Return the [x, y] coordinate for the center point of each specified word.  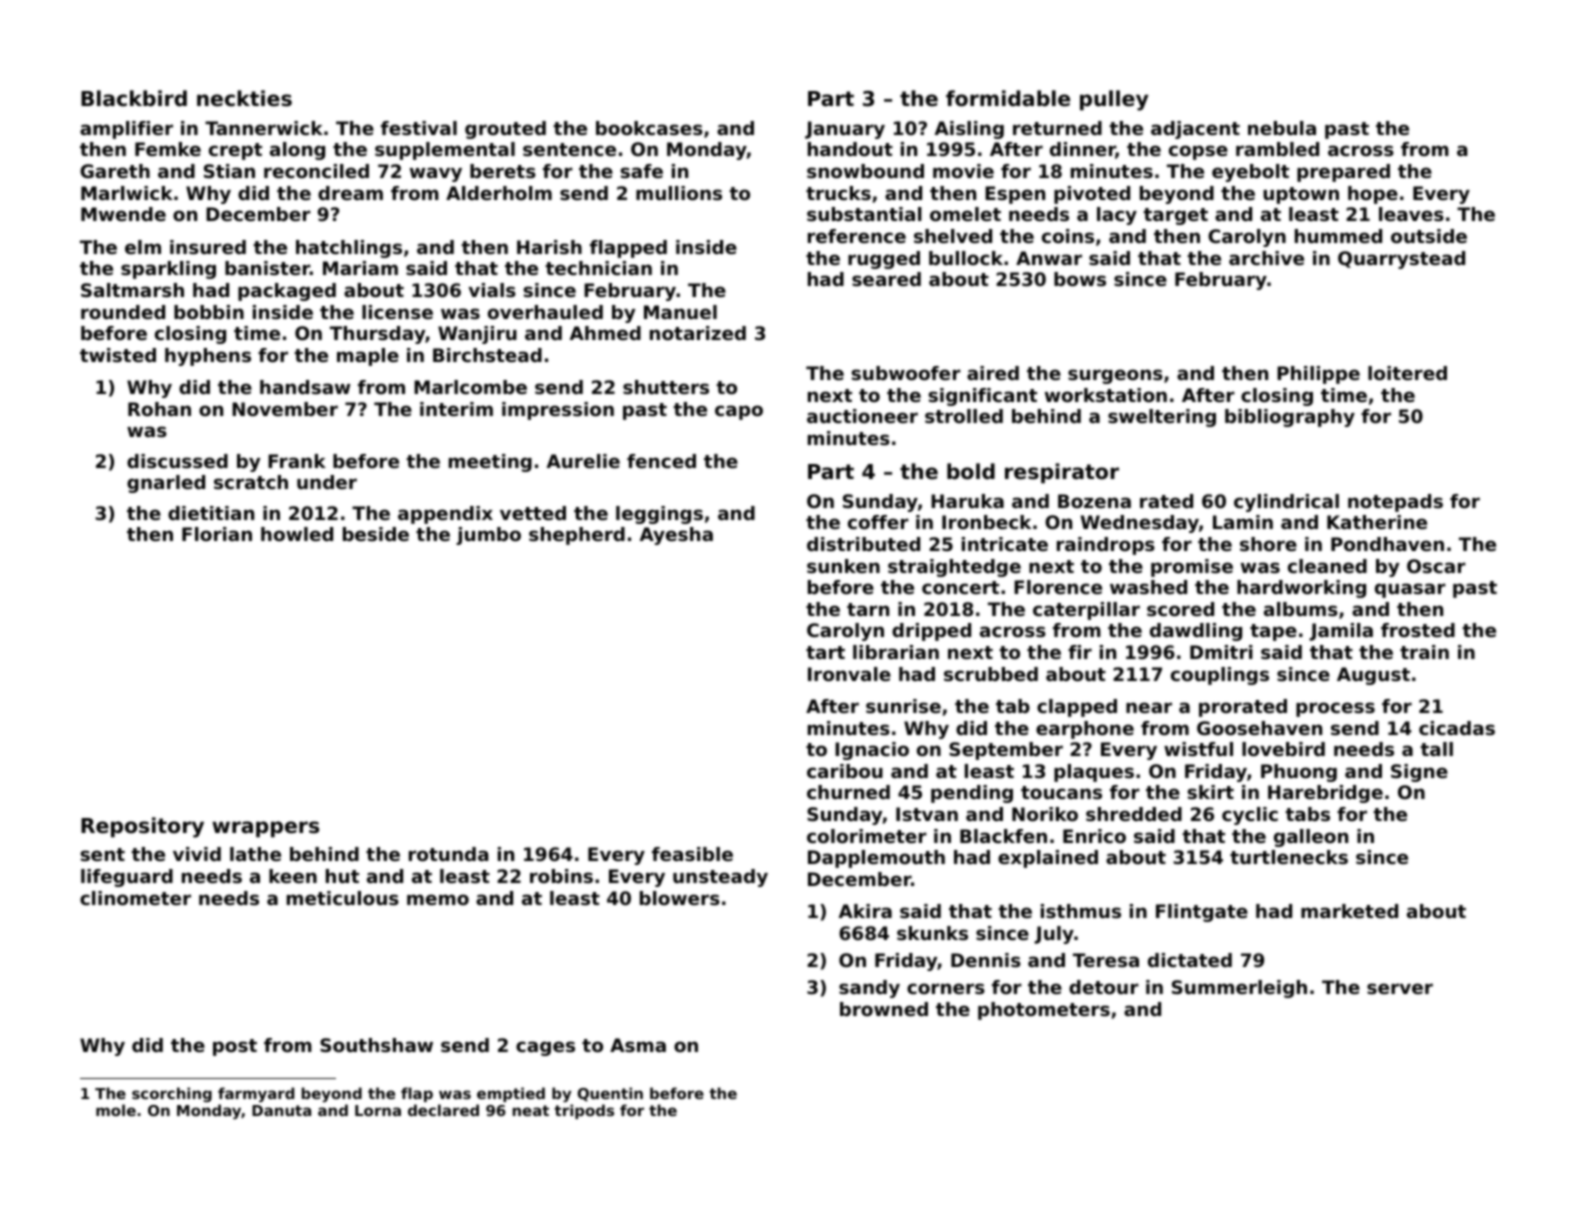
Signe [1419, 773]
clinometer [135, 898]
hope [1373, 195]
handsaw [305, 387]
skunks [932, 933]
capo [739, 412]
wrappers [265, 829]
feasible [692, 854]
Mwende [123, 214]
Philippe [1318, 375]
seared [886, 279]
